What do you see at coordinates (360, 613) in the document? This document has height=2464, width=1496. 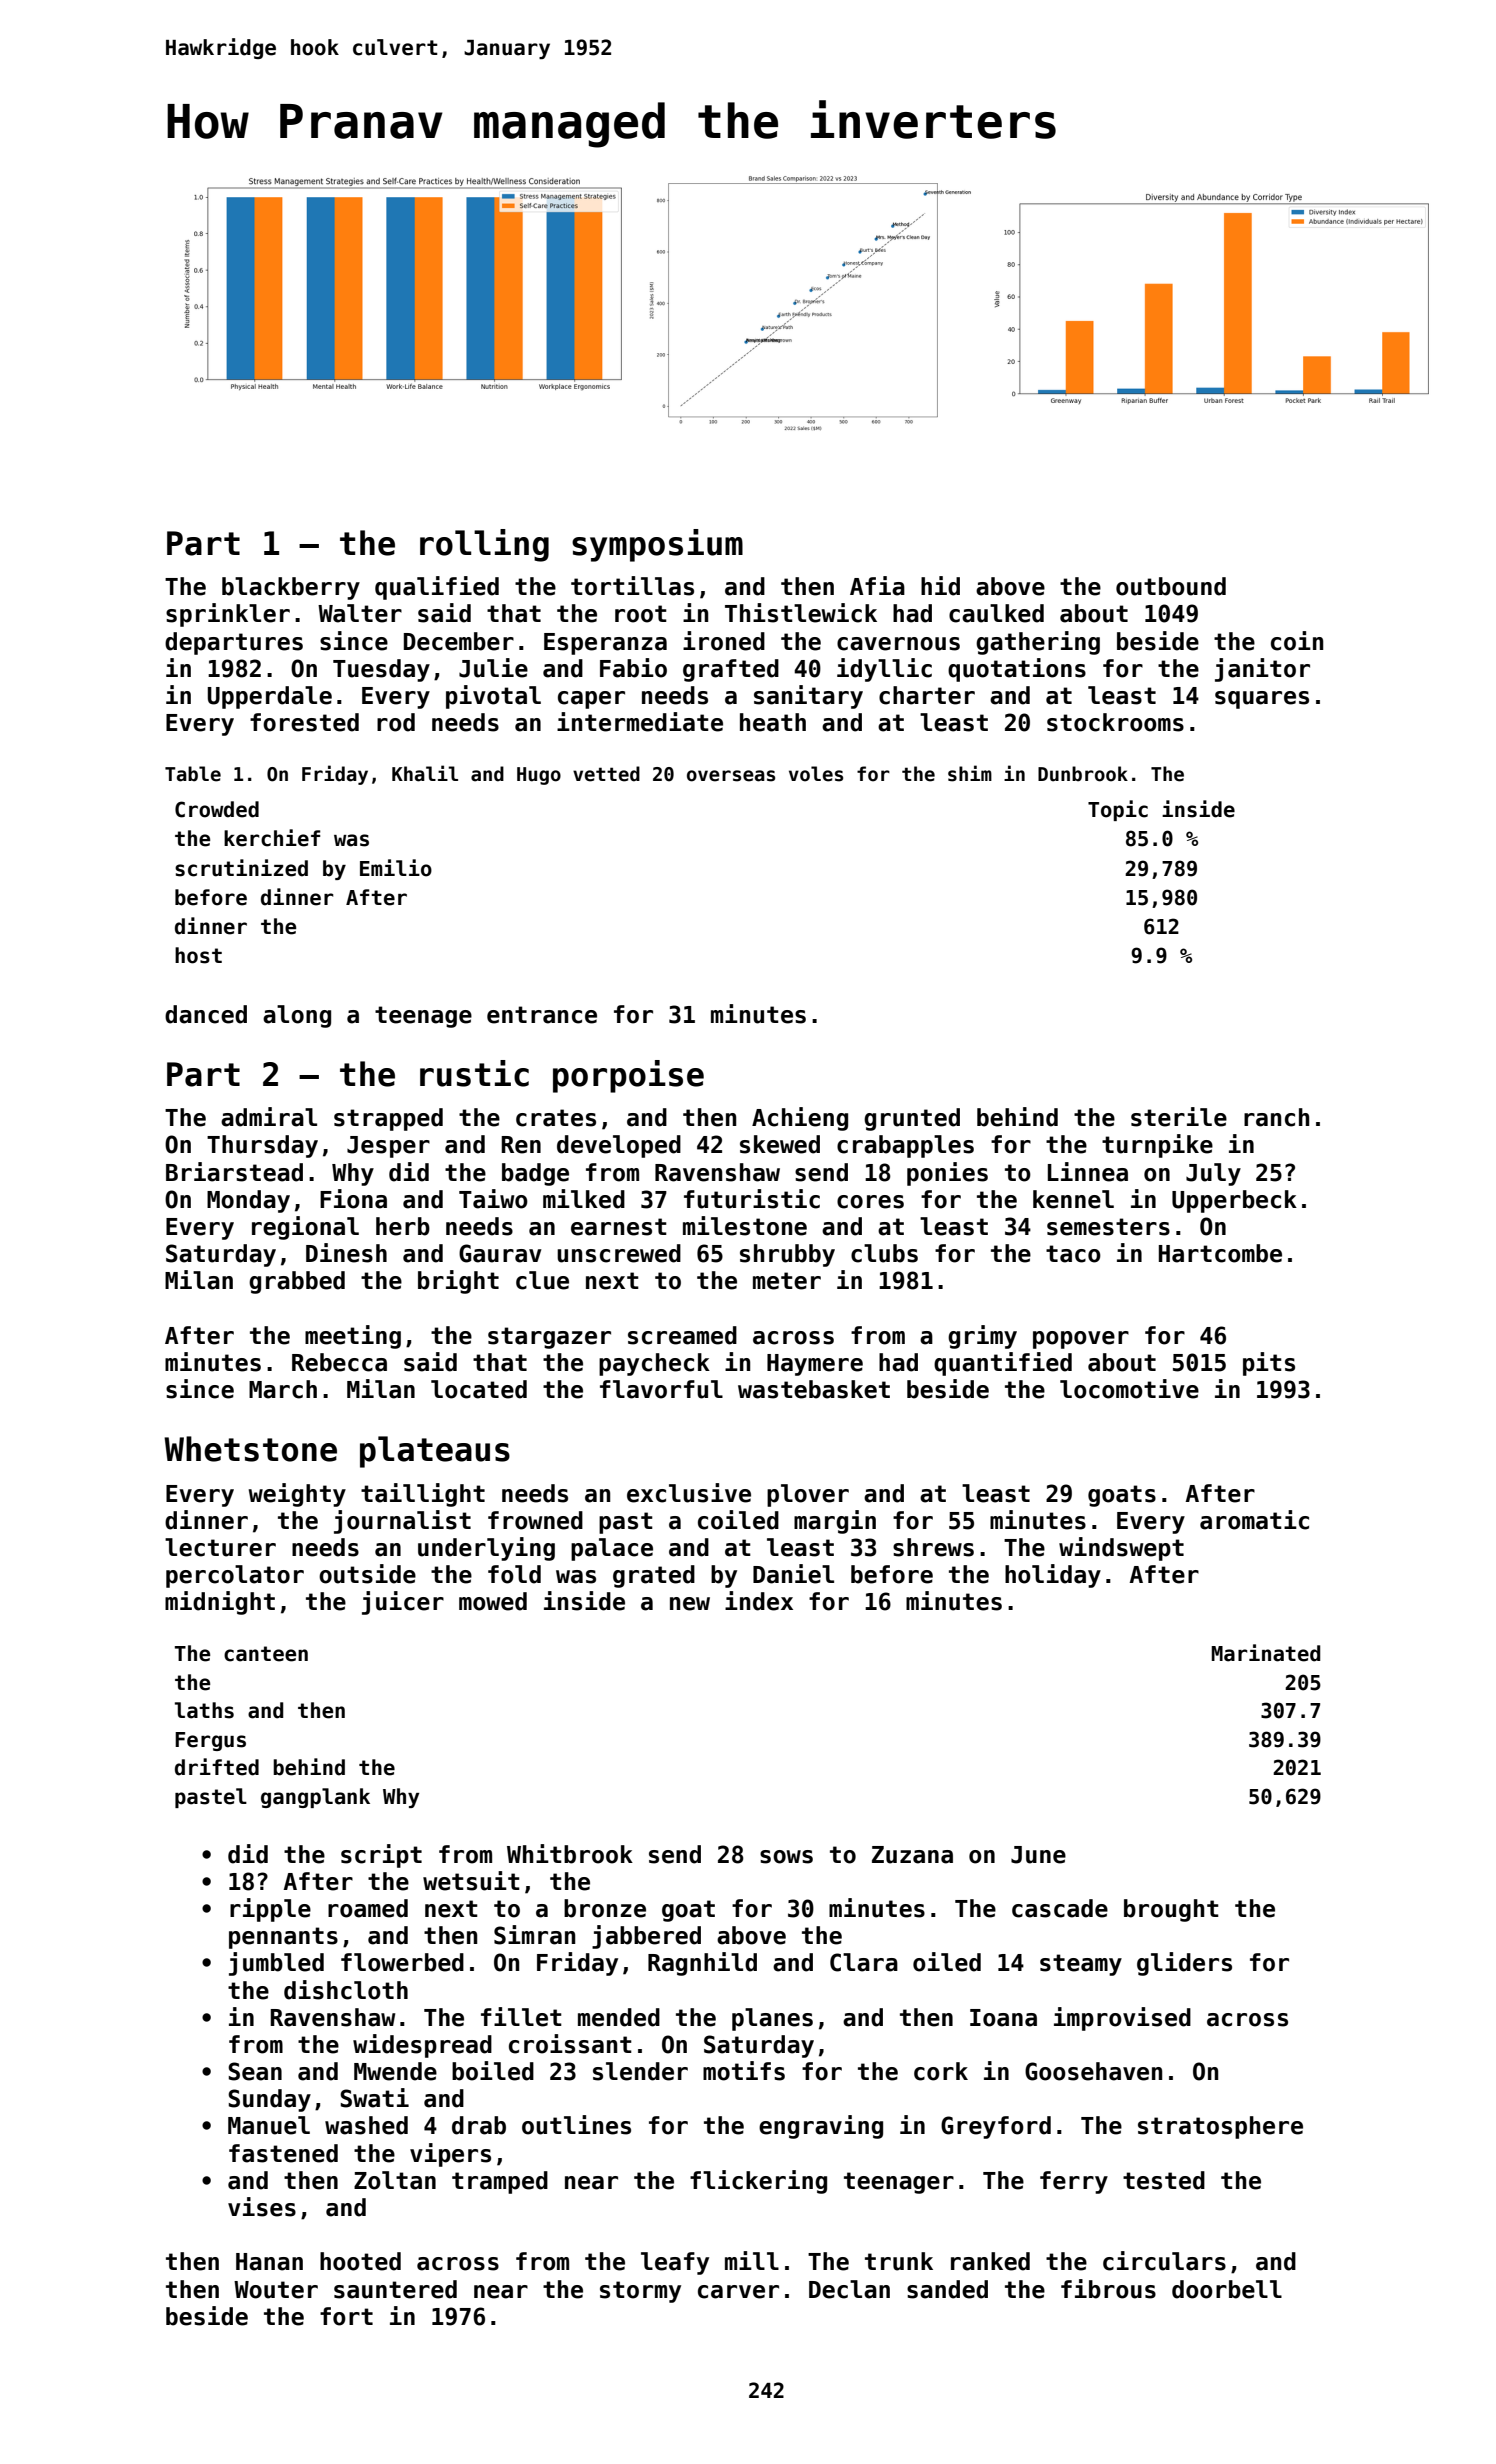 I see `Walter` at bounding box center [360, 613].
